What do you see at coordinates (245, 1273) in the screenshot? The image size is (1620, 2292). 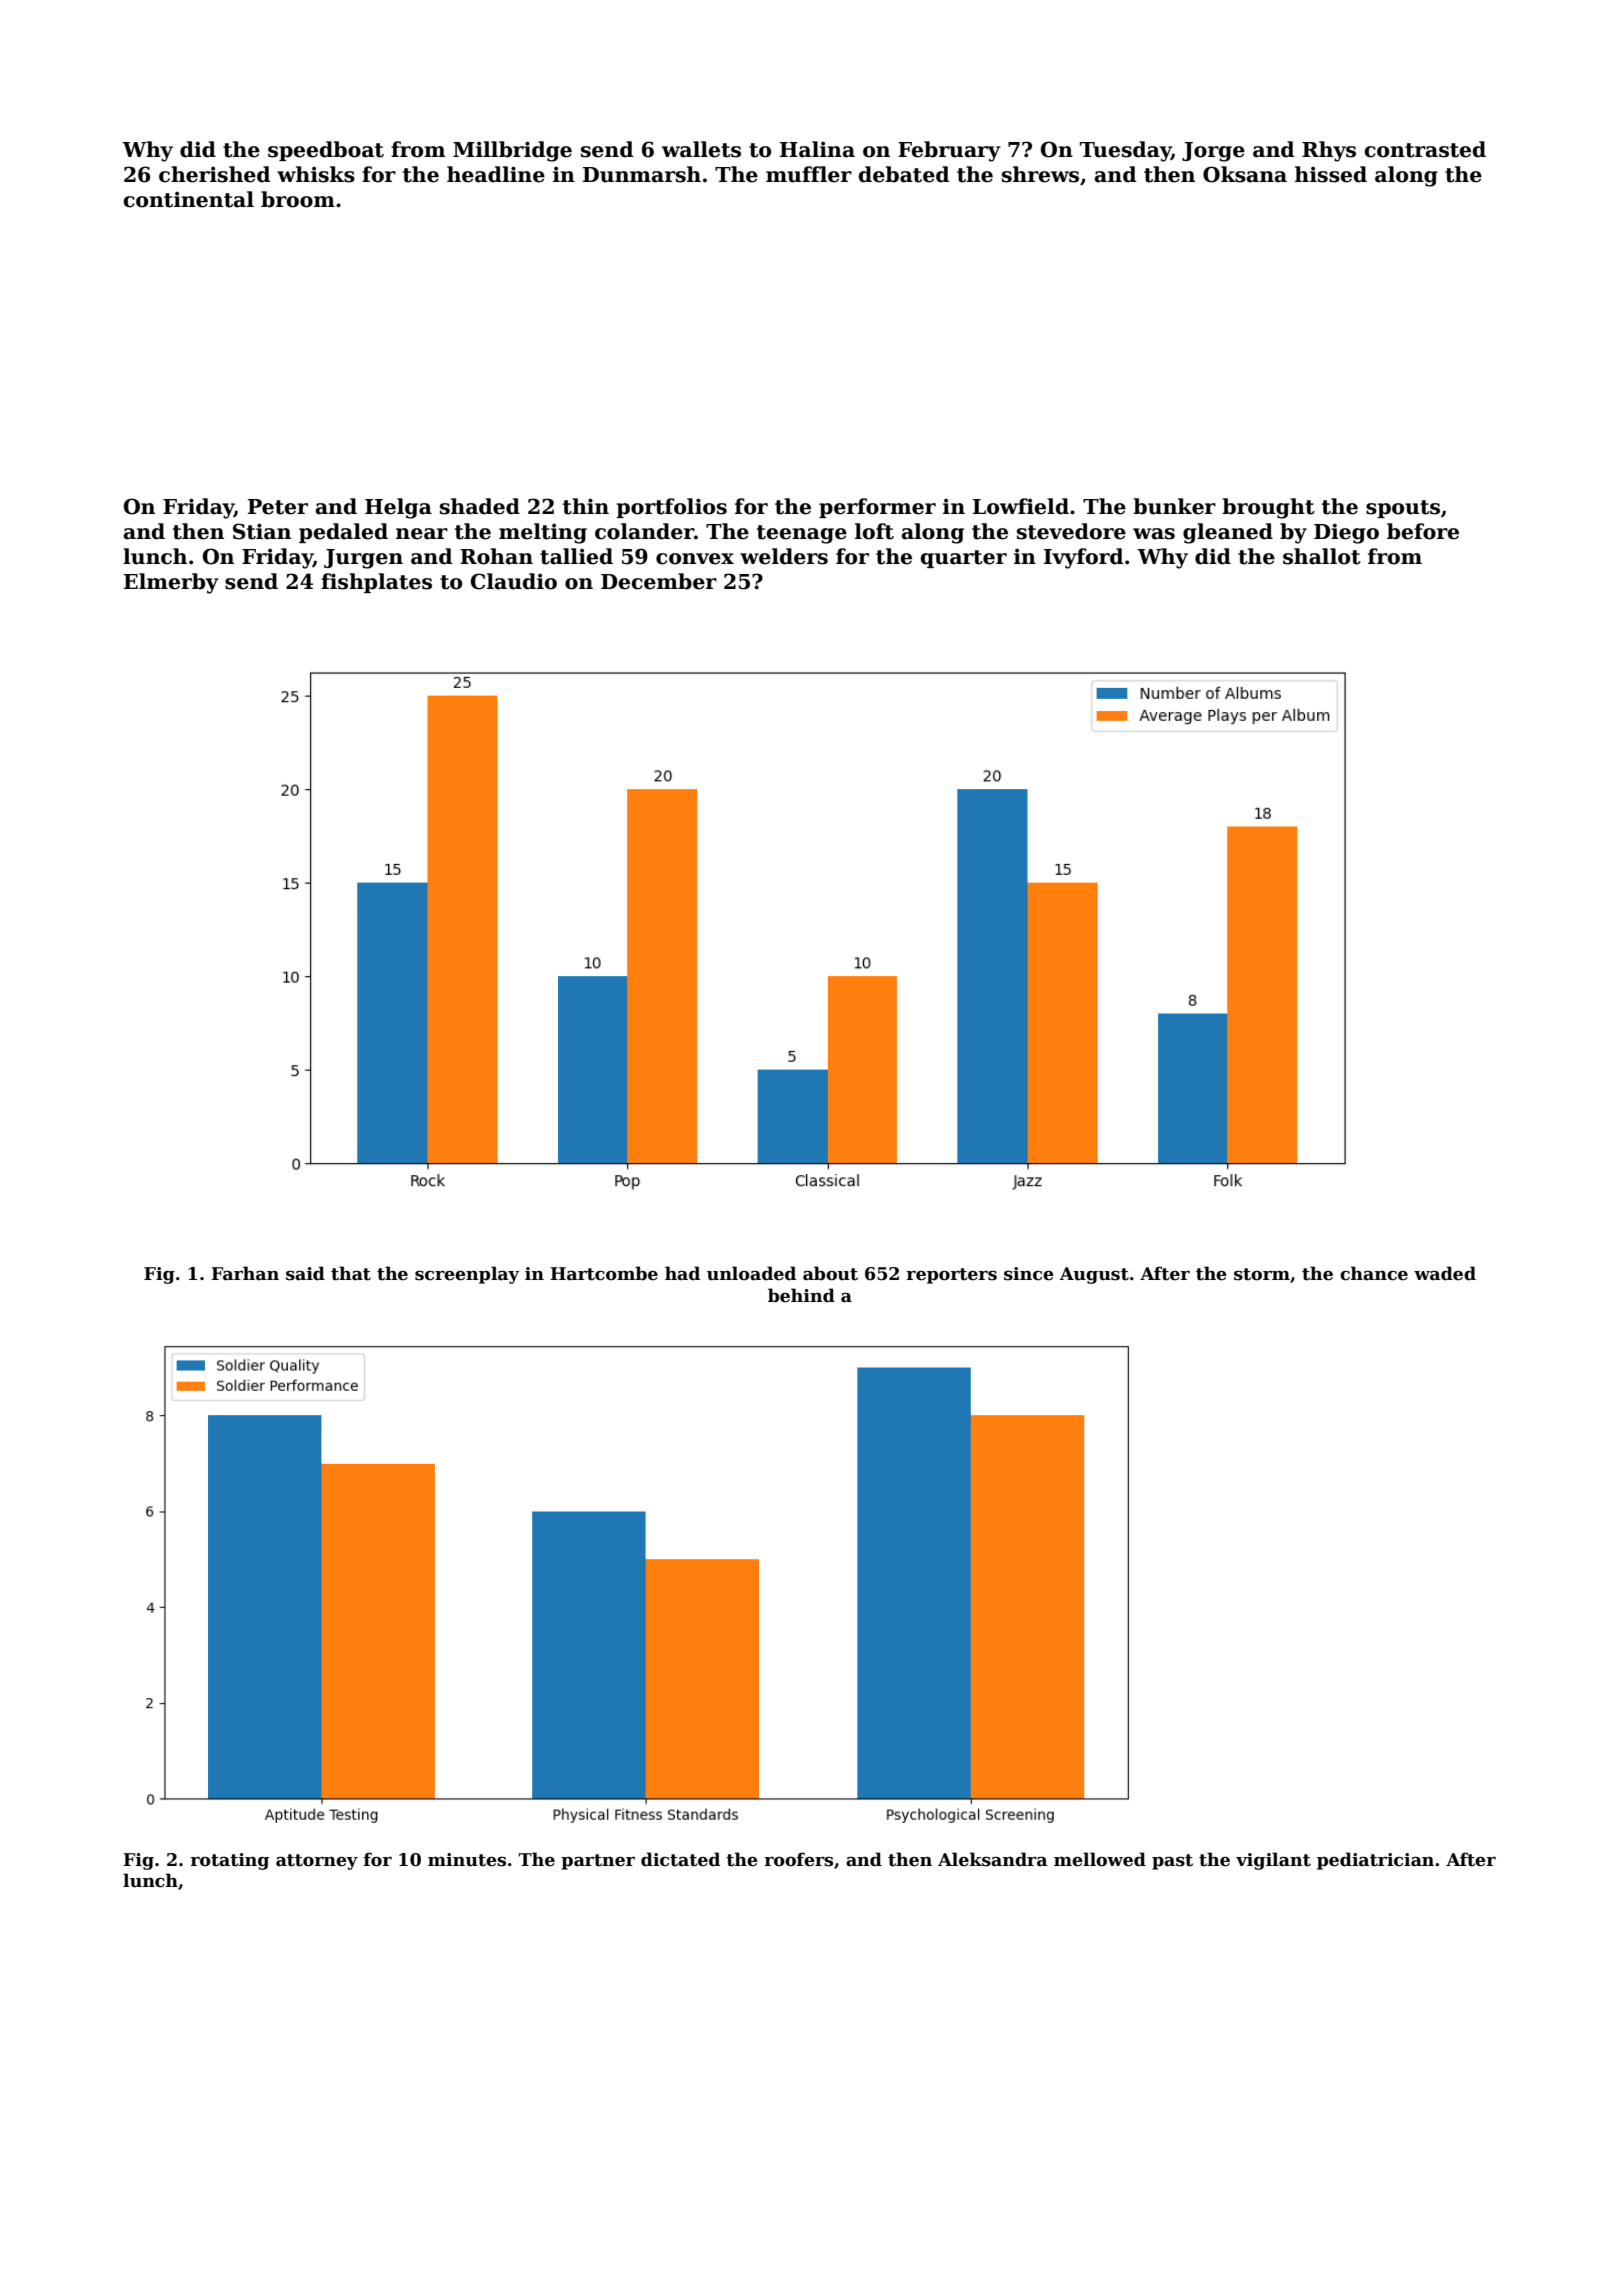 I see `Farhan` at bounding box center [245, 1273].
